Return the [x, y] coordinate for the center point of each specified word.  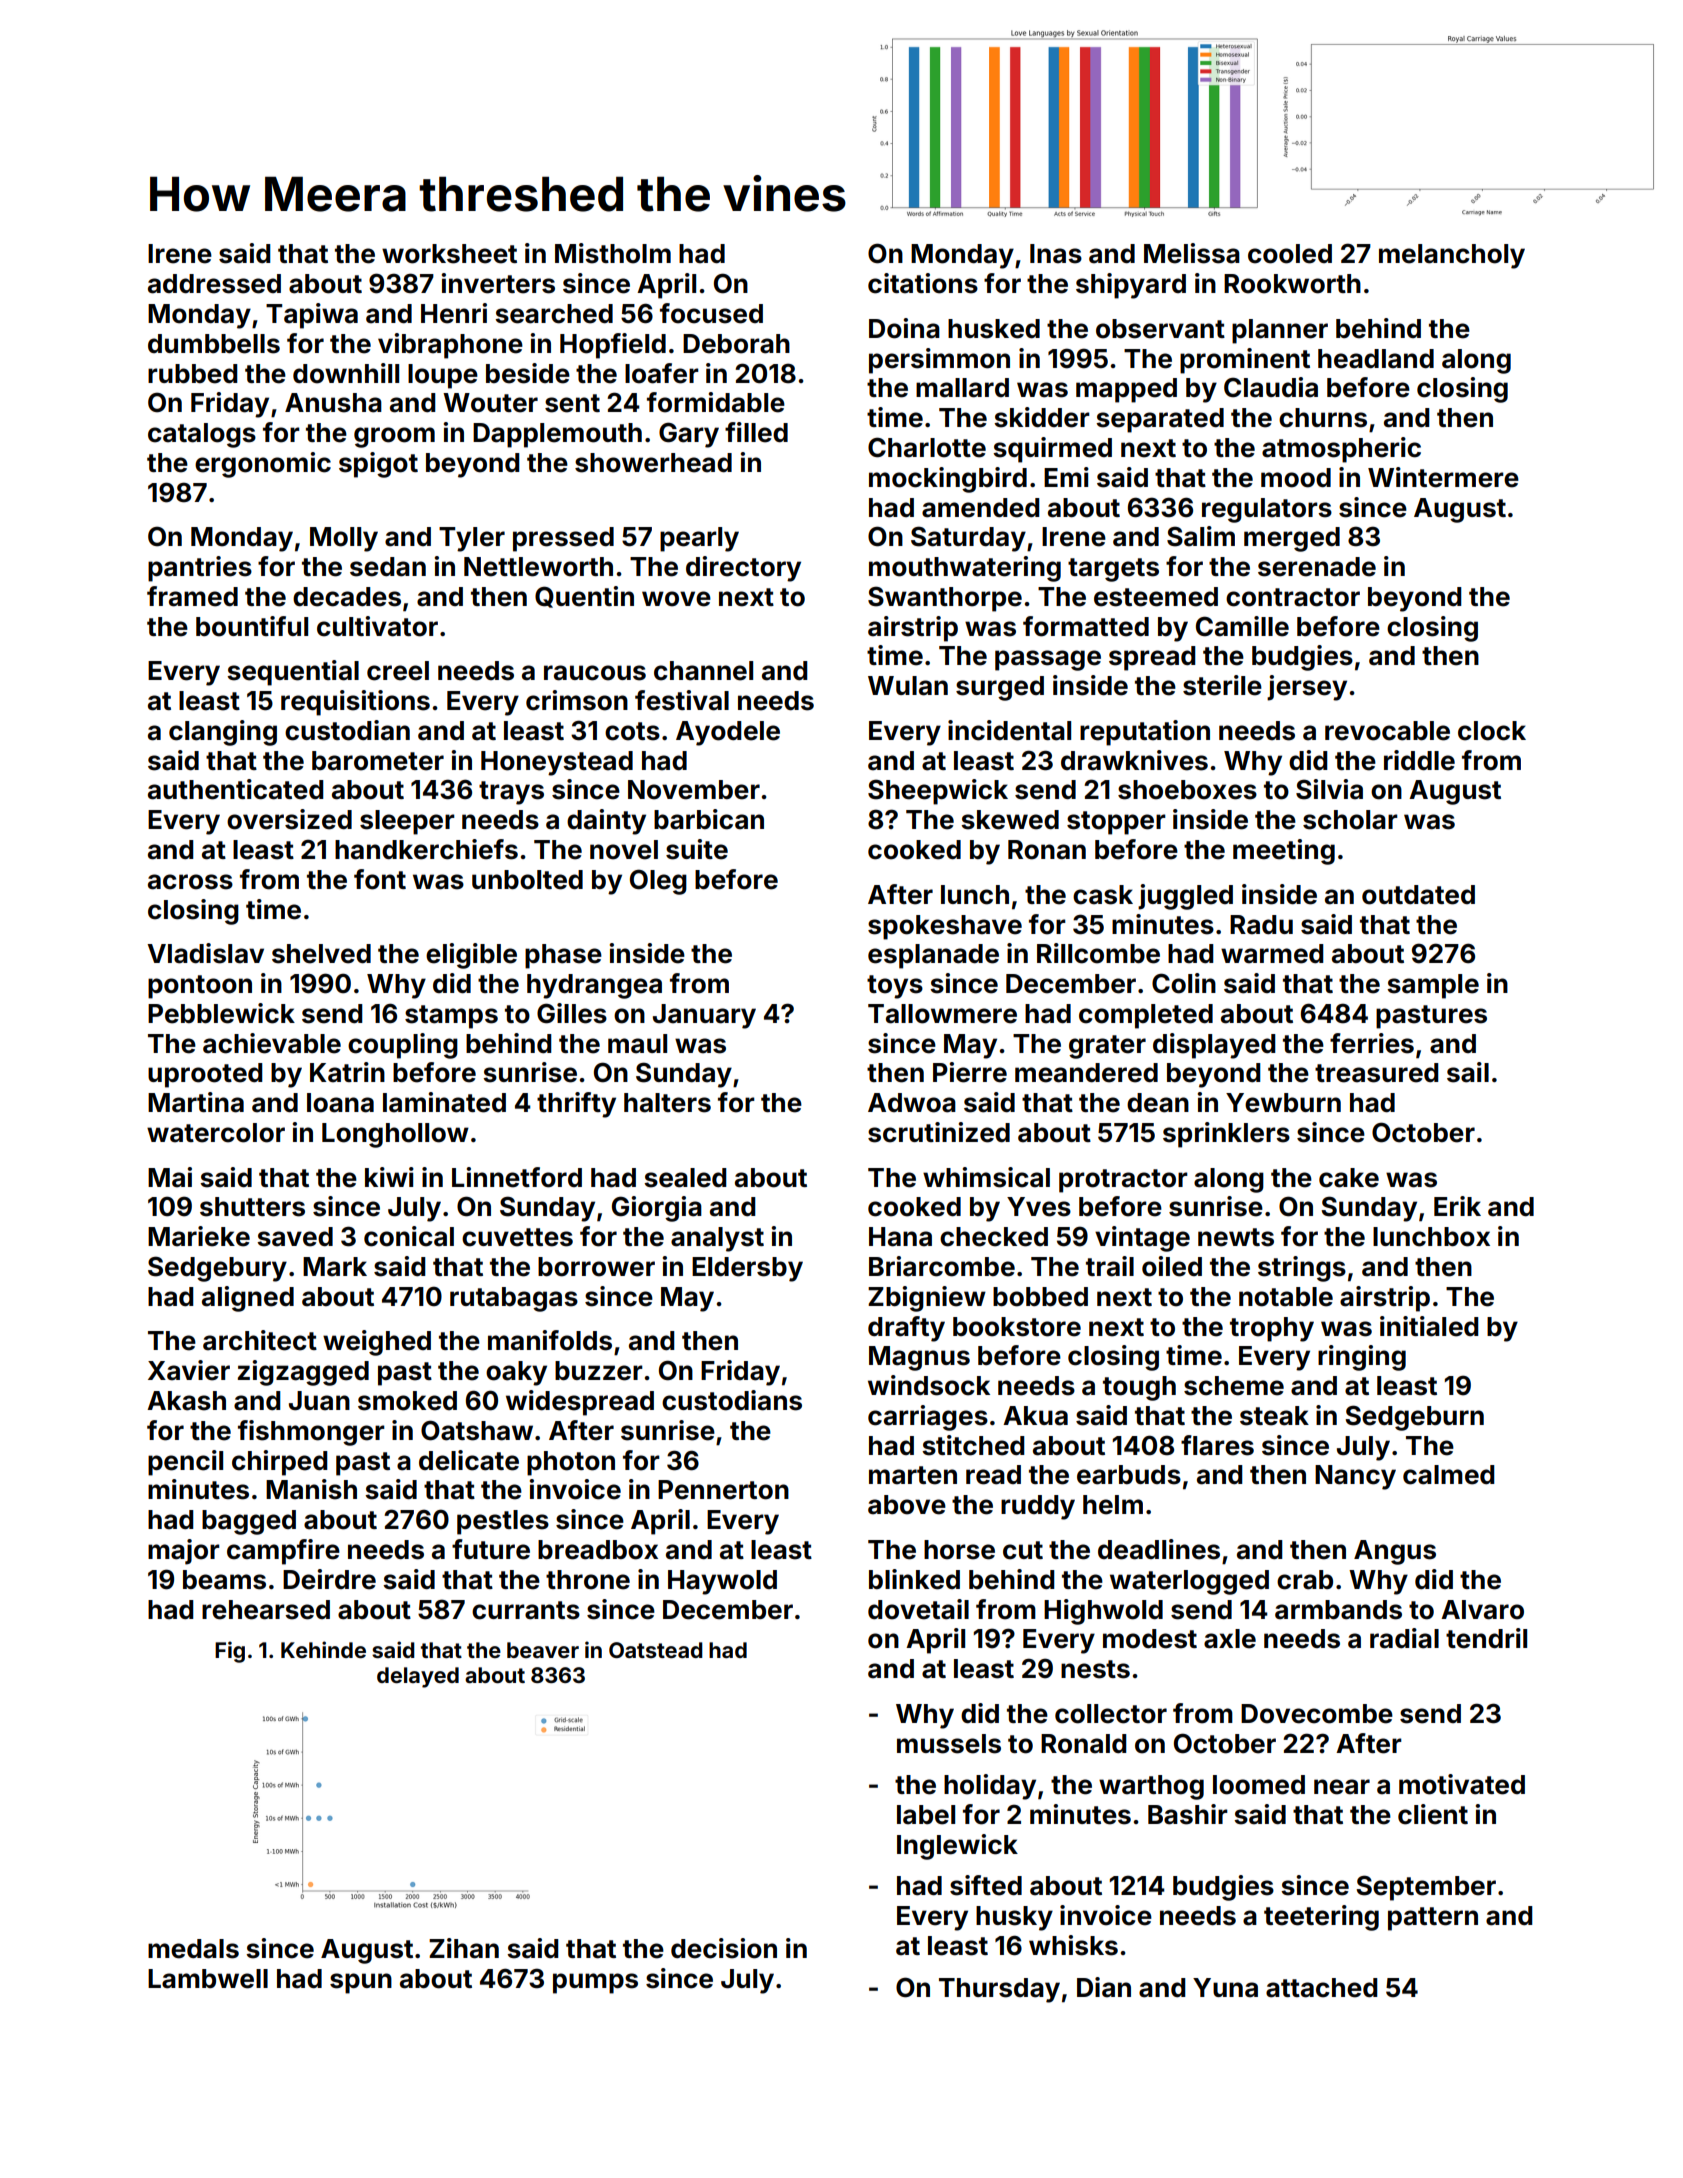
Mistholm [613, 253]
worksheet [449, 254]
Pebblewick [221, 1013]
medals [193, 1949]
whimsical [986, 1177]
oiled [1172, 1266]
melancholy [1452, 256]
